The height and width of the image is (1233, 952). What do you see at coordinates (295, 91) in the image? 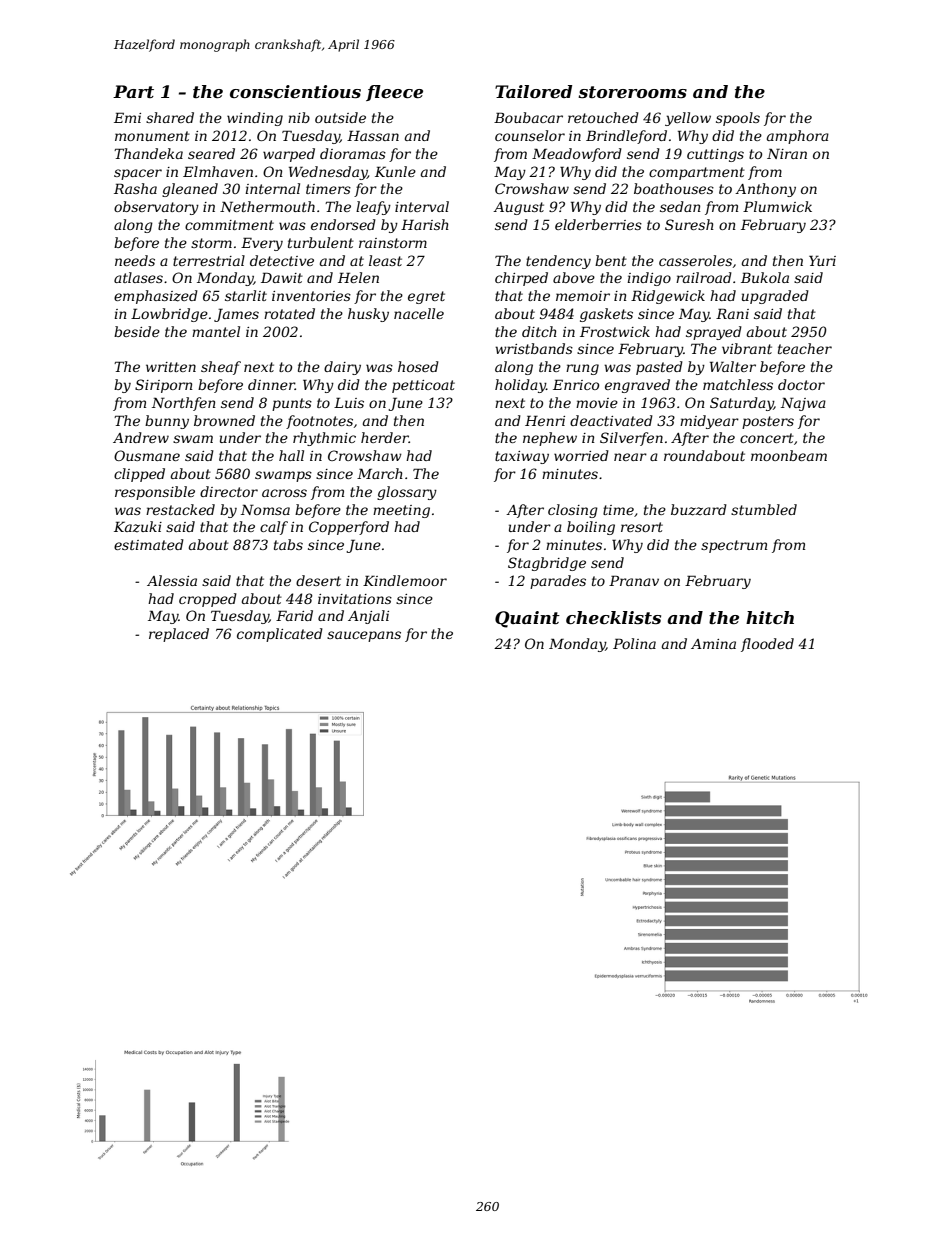
I see `conscientious` at bounding box center [295, 91].
